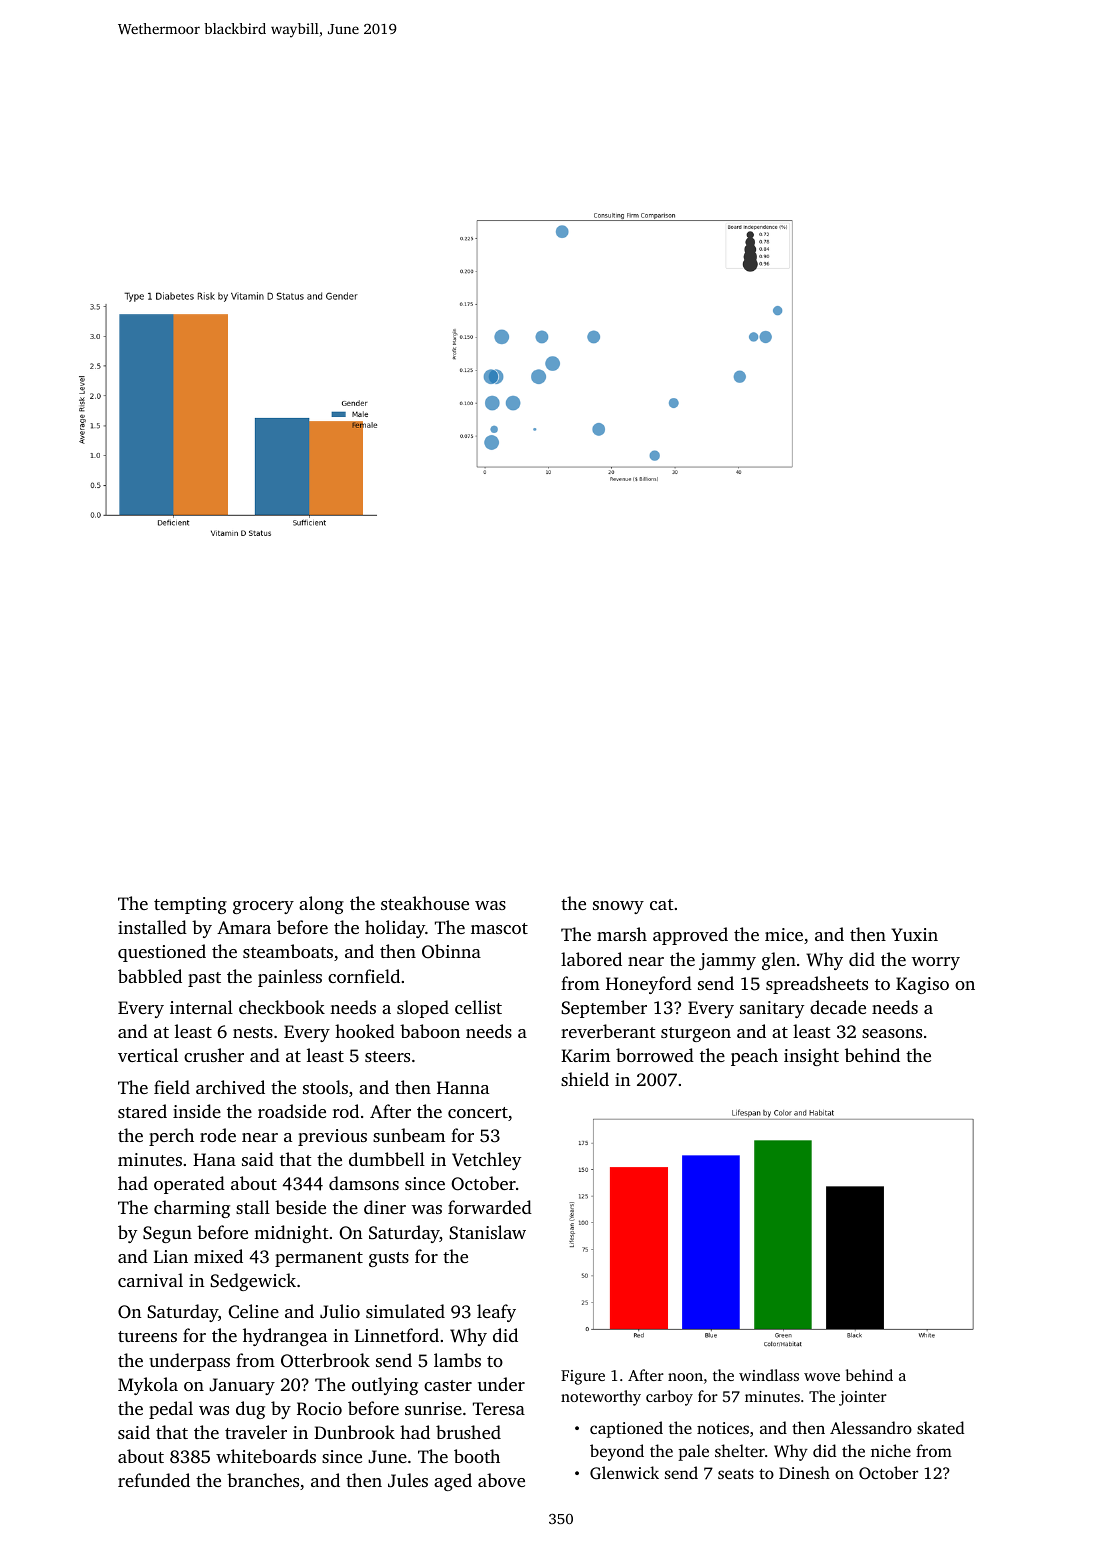 The height and width of the screenshot is (1552, 1097). I want to click on mice, so click(784, 934).
